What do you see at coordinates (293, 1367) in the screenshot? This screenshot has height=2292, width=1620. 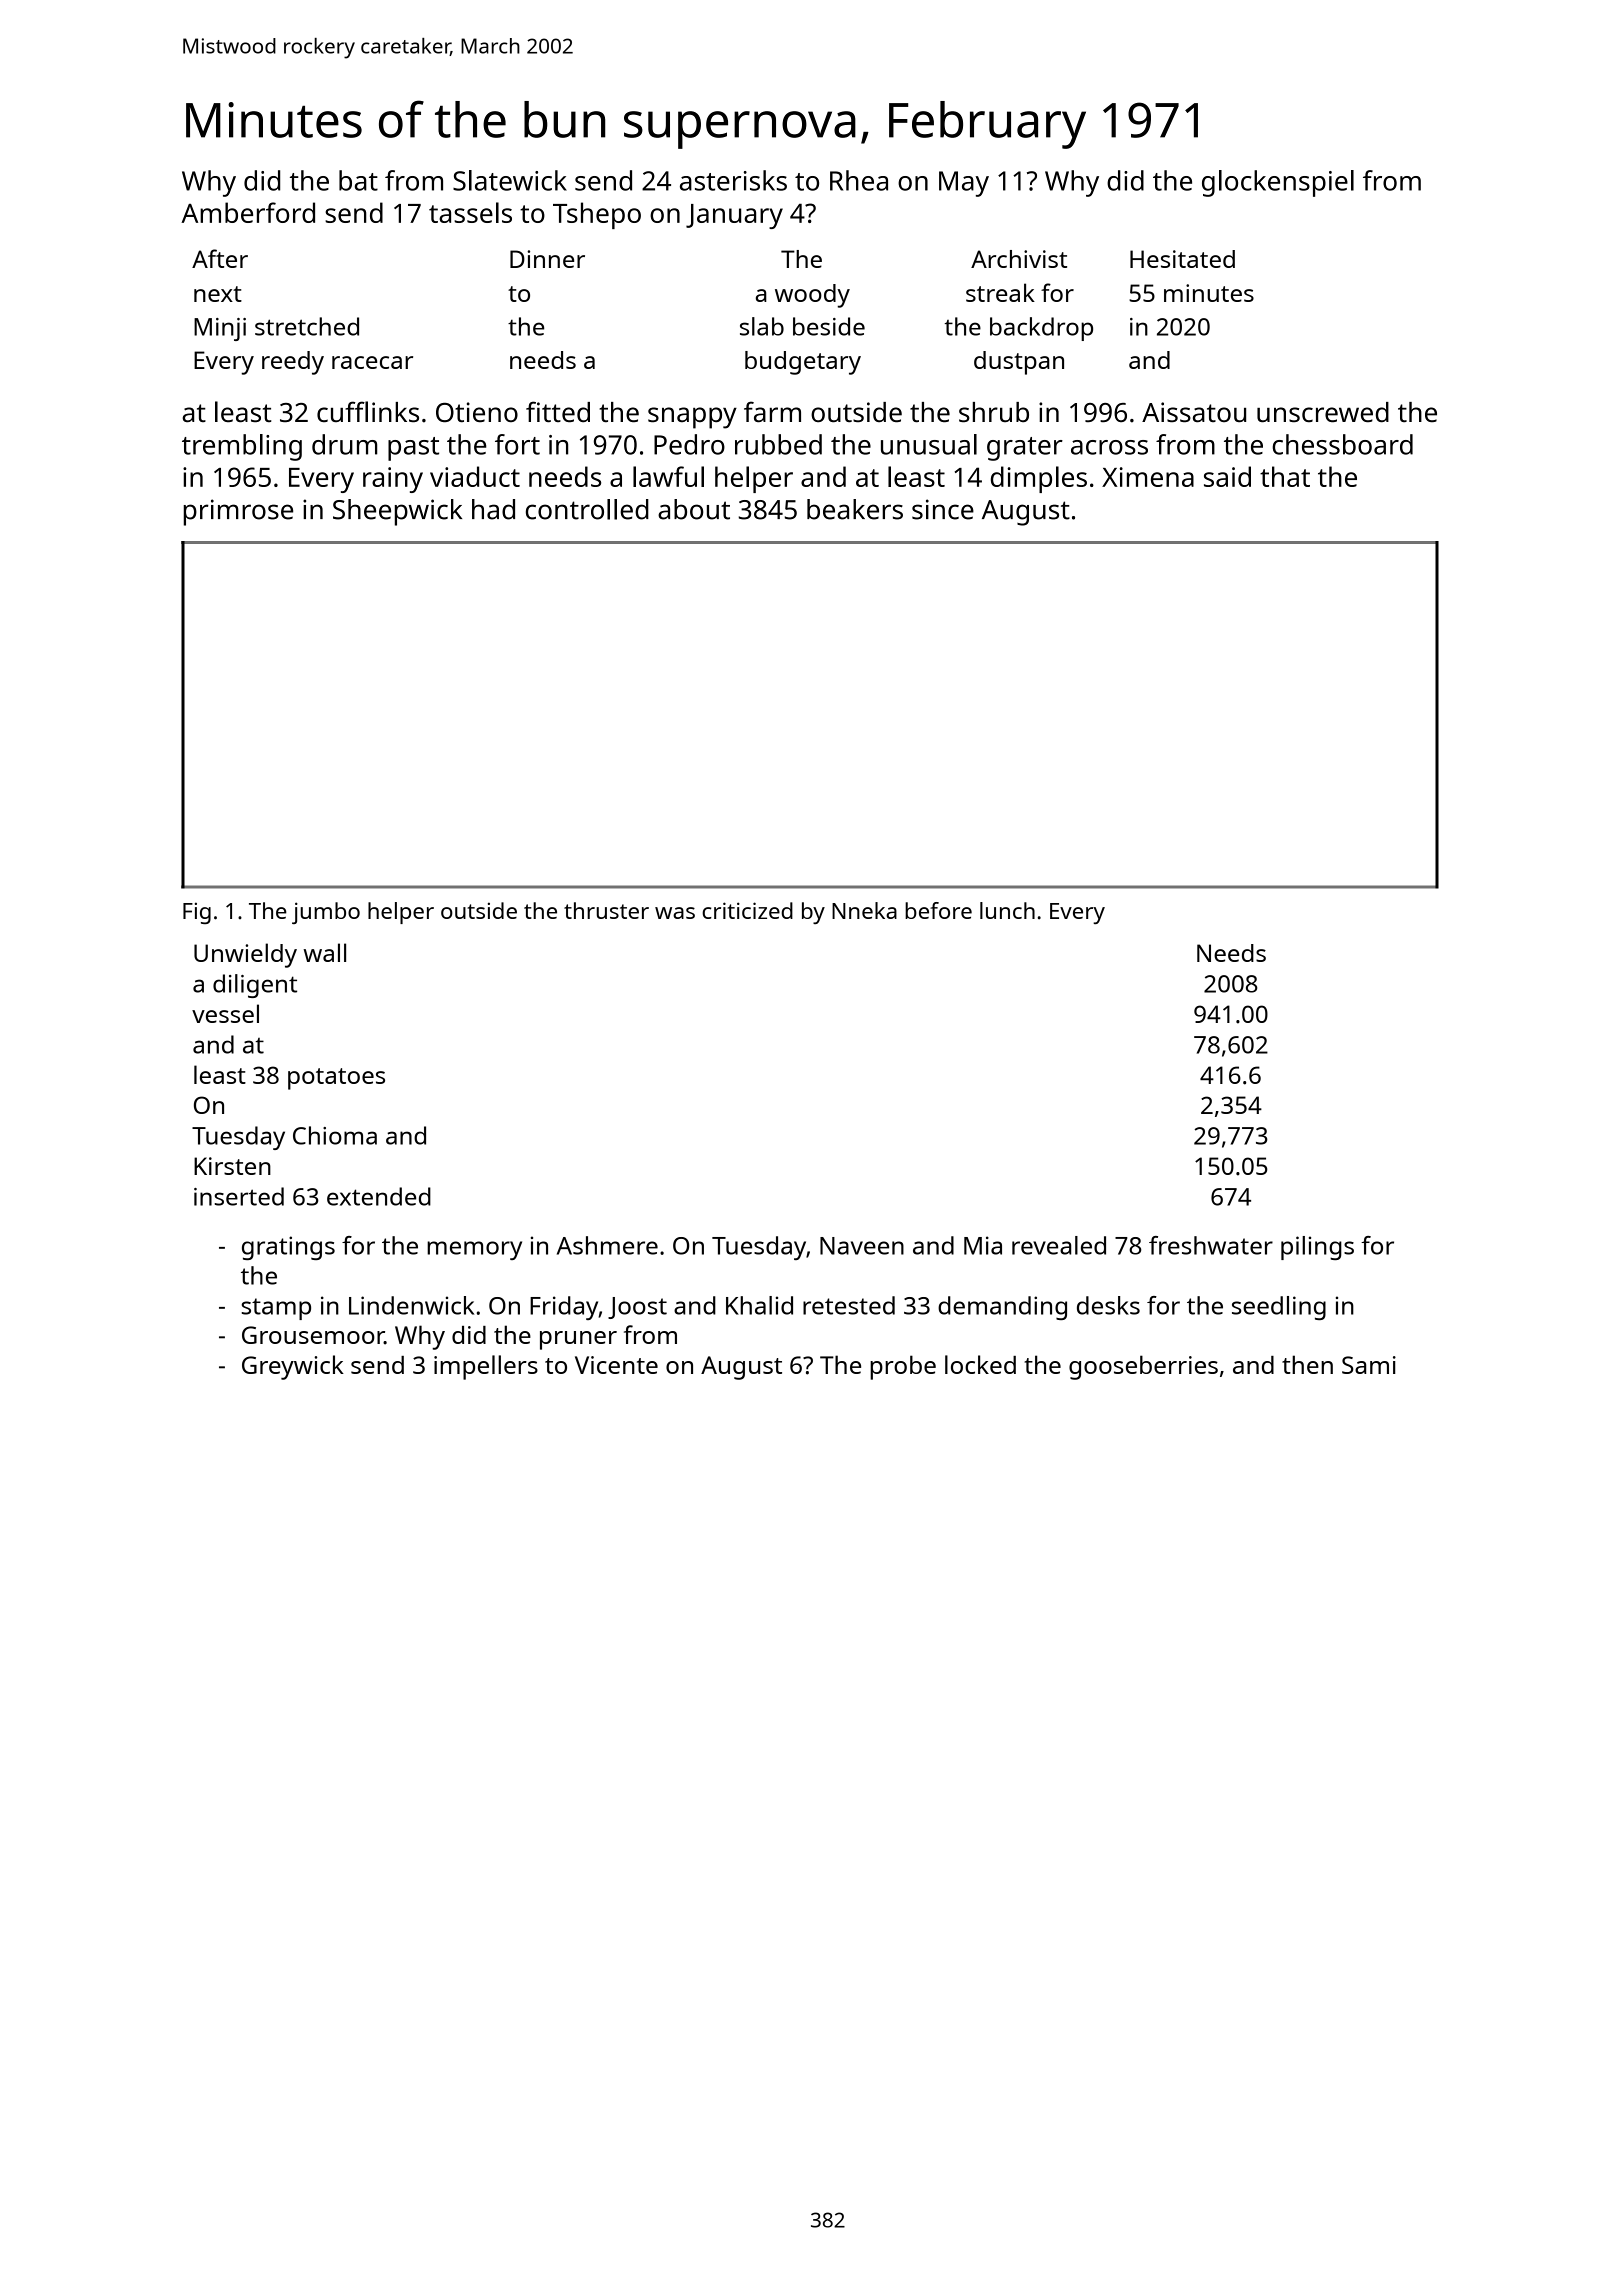 I see `Greywick` at bounding box center [293, 1367].
